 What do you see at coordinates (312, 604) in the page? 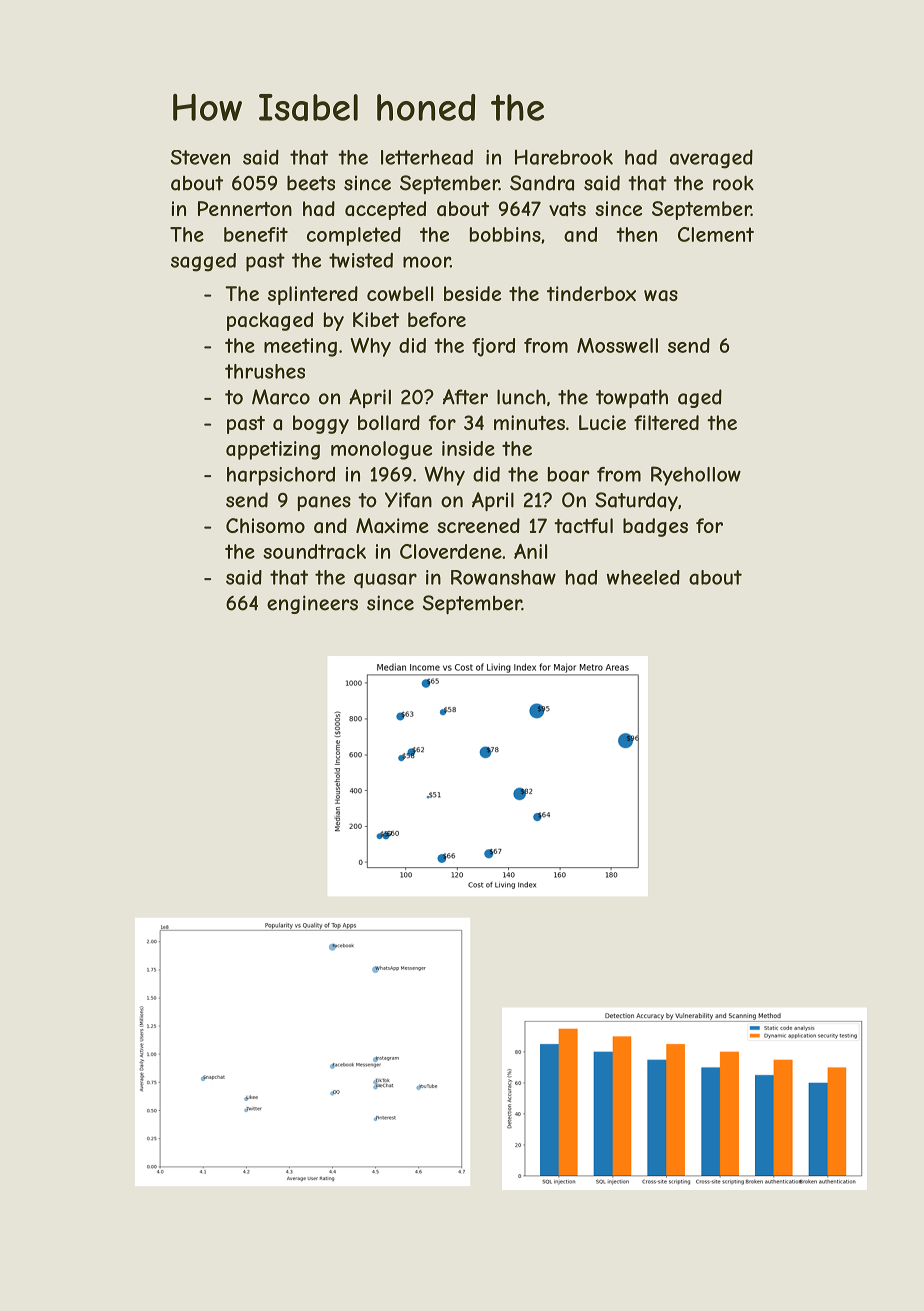
I see `engineers` at bounding box center [312, 604].
